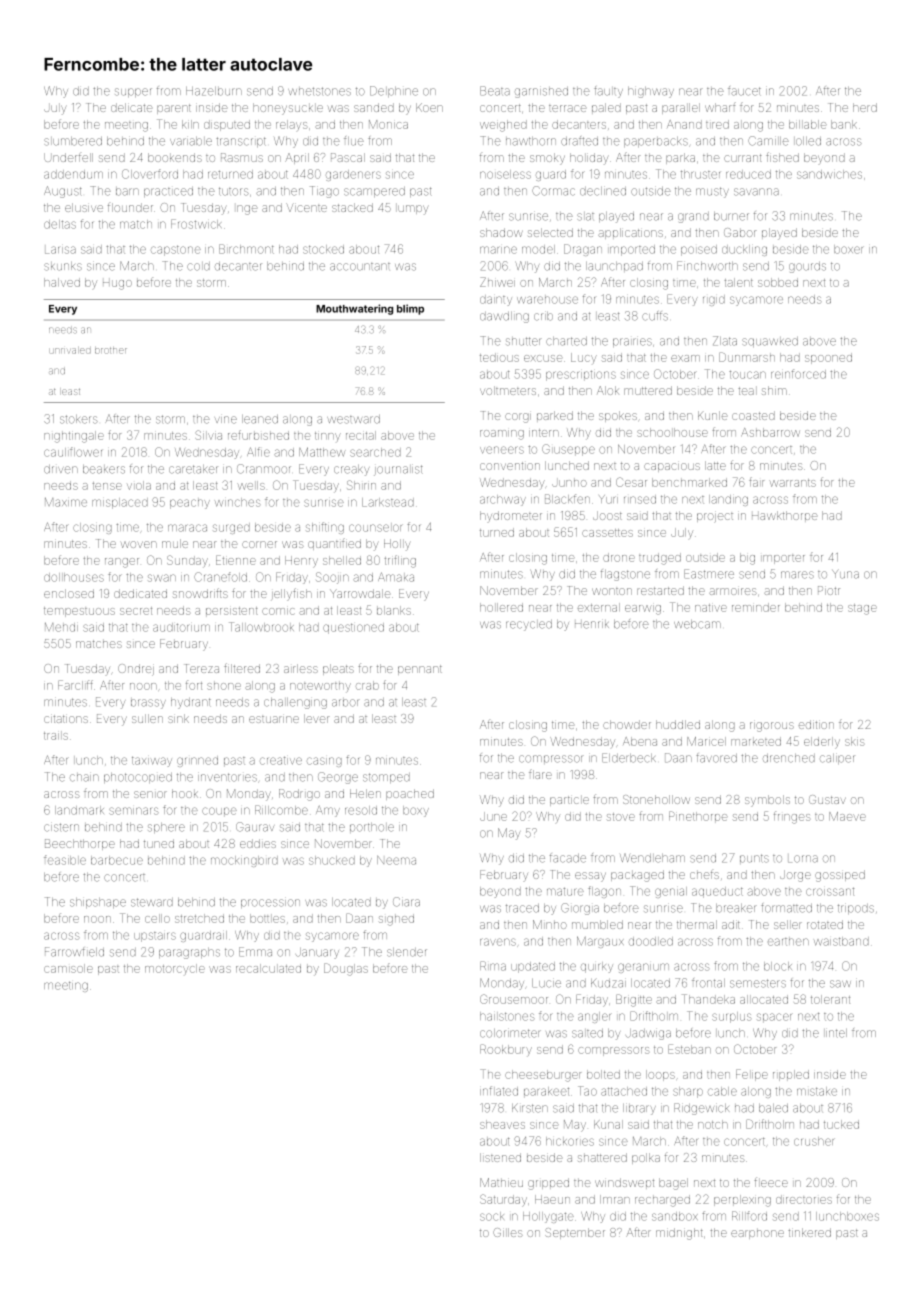 The height and width of the screenshot is (1308, 924). I want to click on motorcycle, so click(175, 969).
